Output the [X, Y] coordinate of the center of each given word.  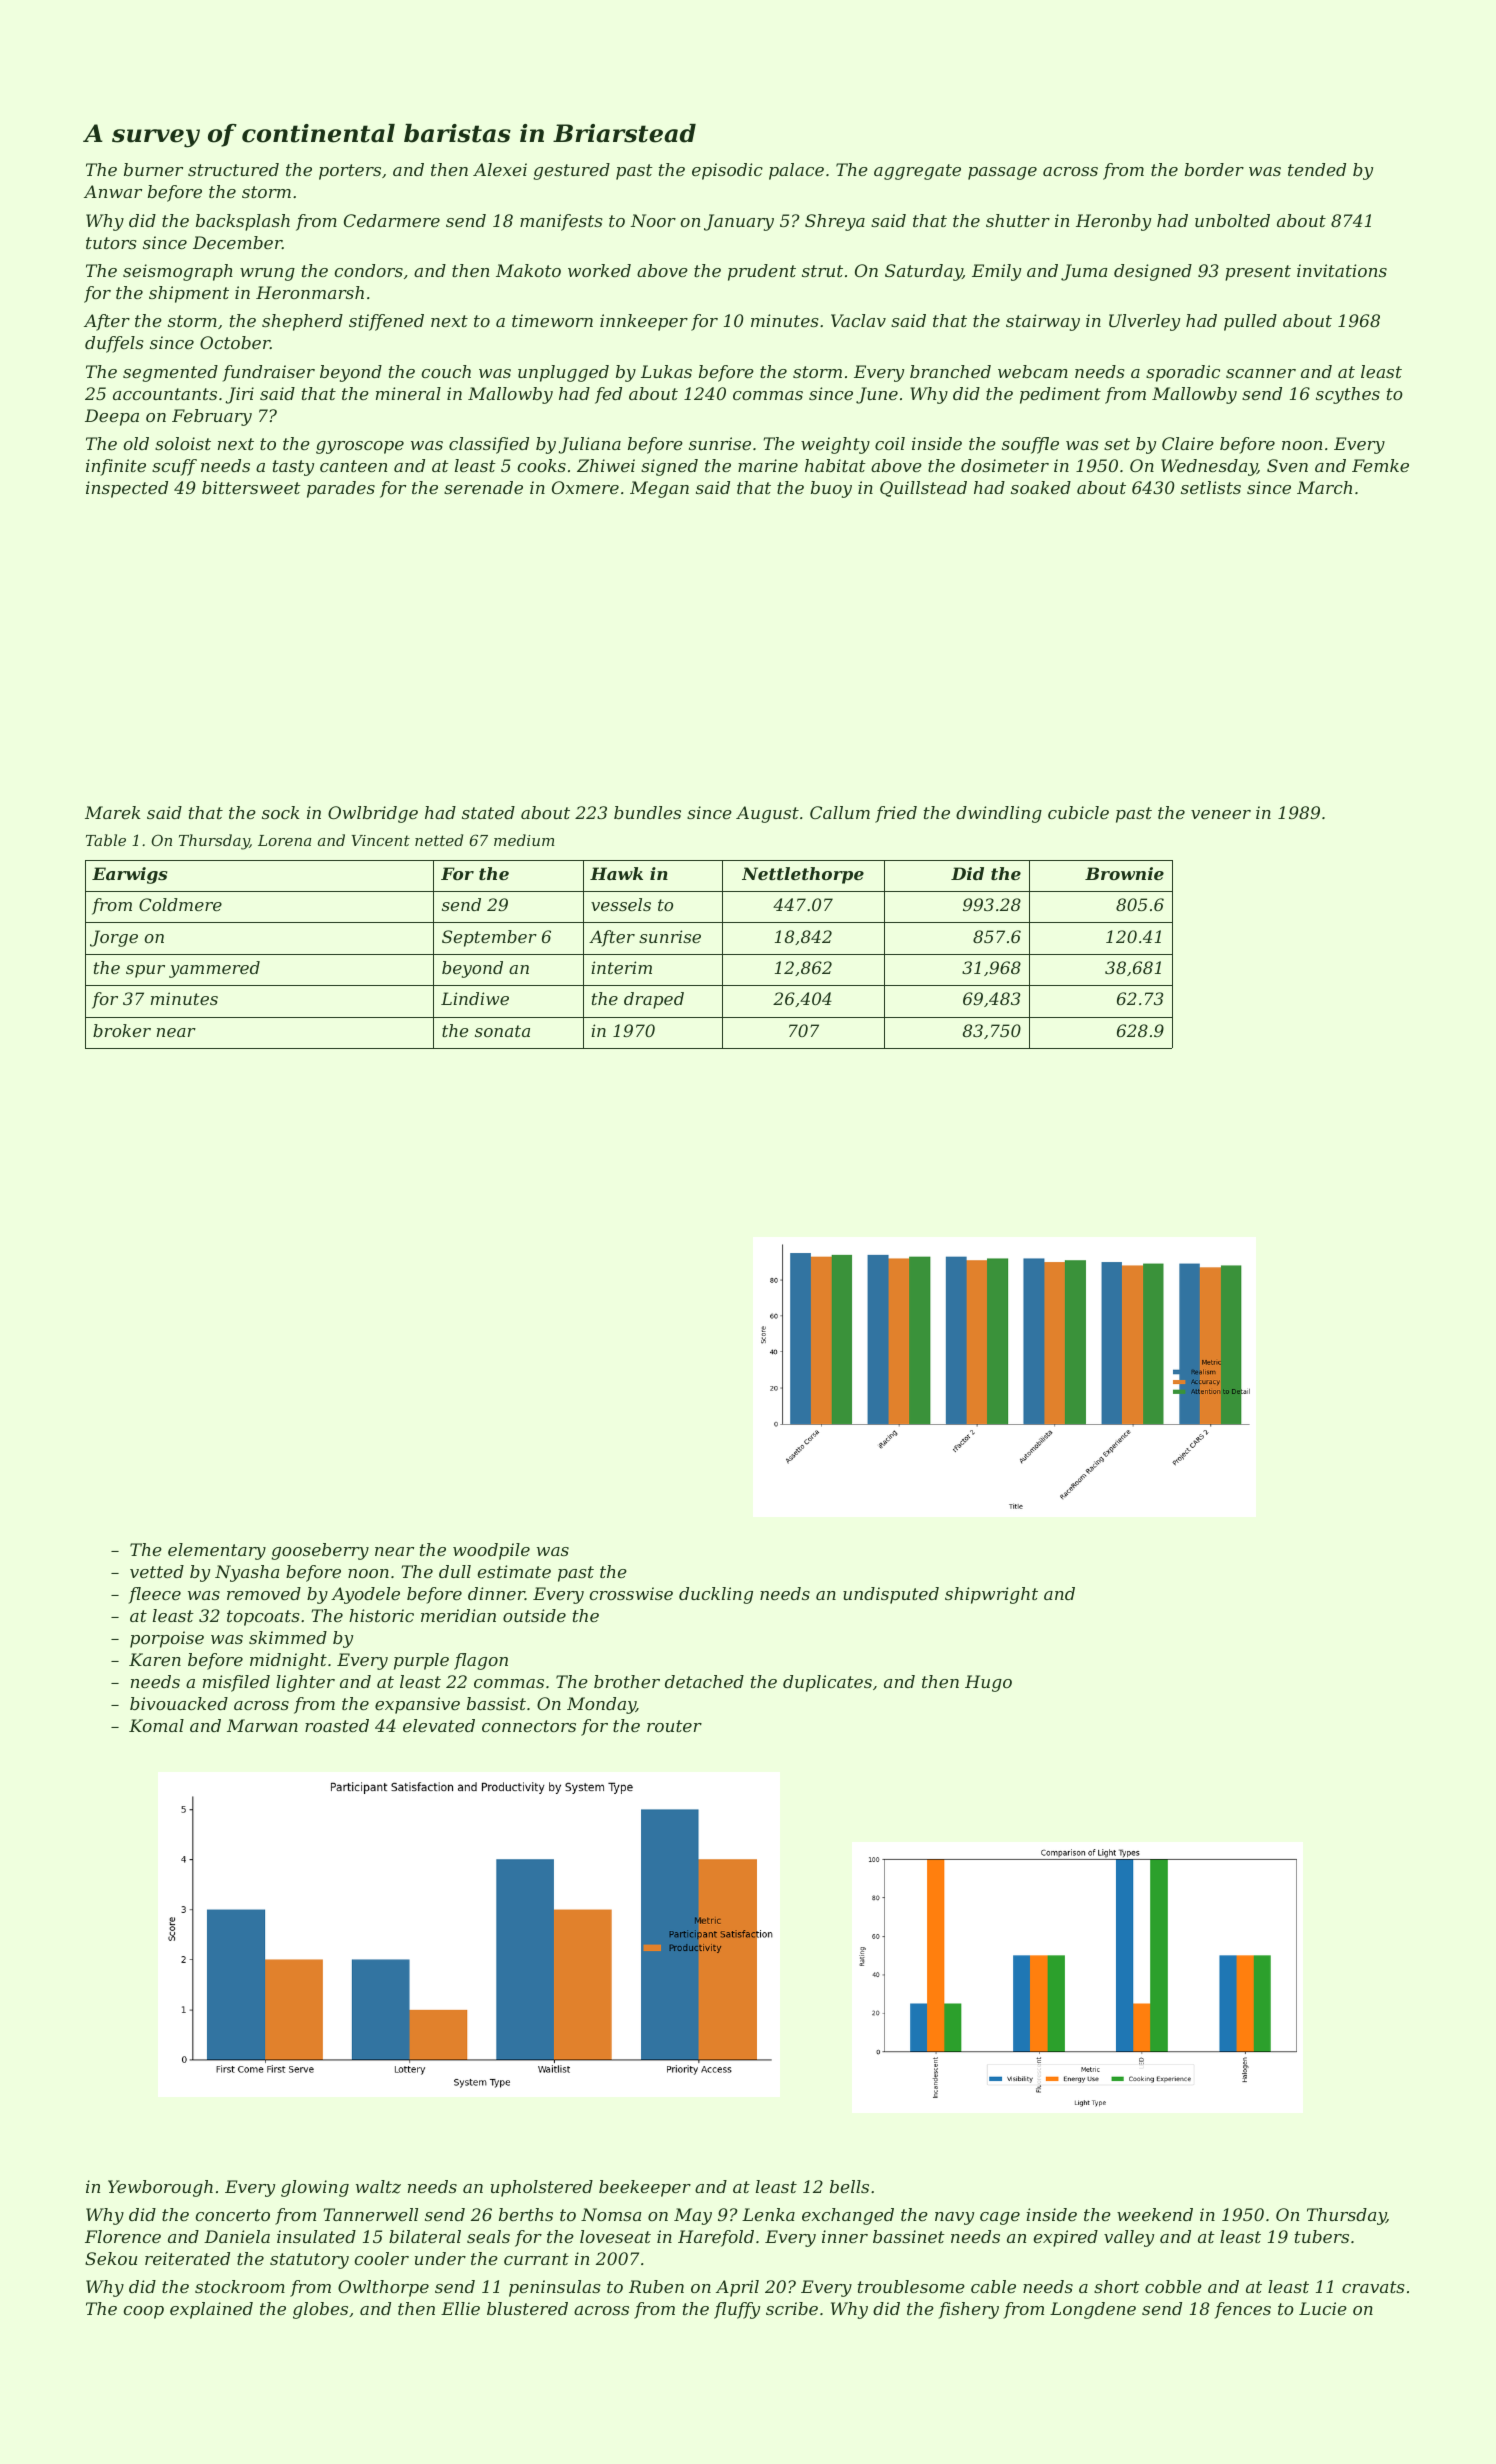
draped [654, 1000]
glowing [315, 2188]
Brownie [1124, 873]
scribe [792, 2308]
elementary [217, 1551]
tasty [293, 468]
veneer [1221, 814]
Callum [840, 812]
